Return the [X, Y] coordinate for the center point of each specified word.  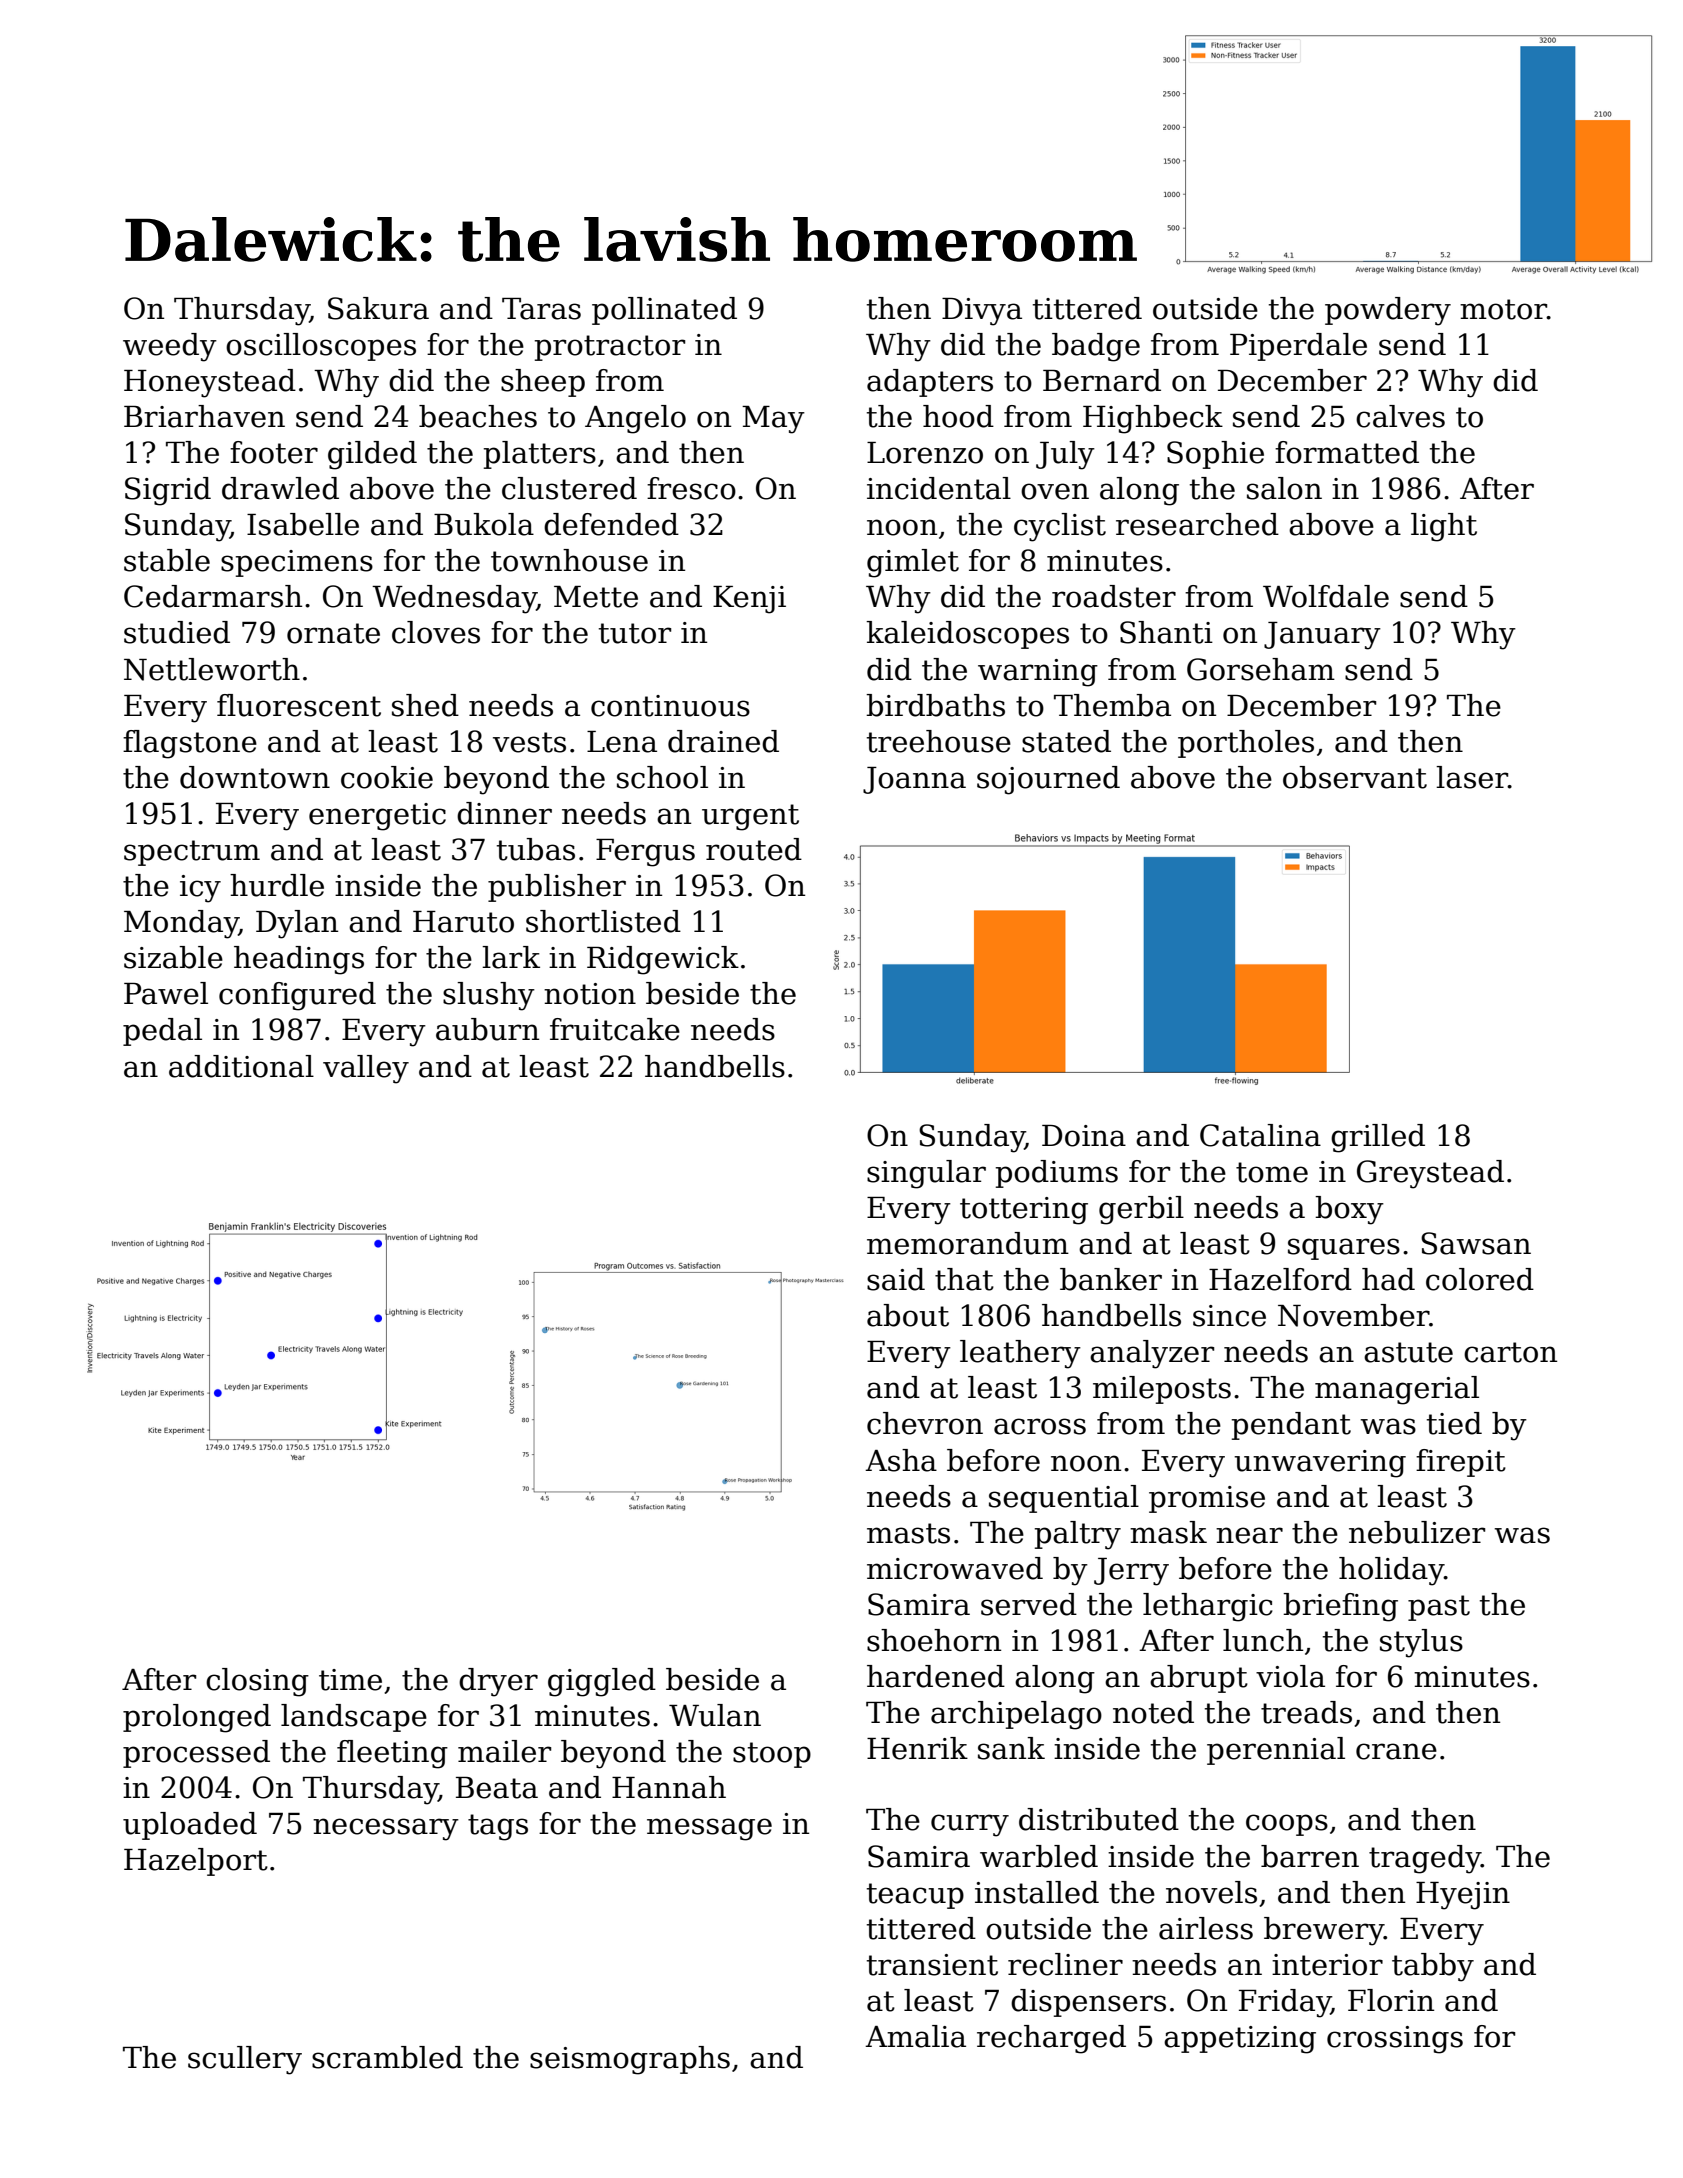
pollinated [664, 311]
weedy [170, 347]
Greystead [1430, 1174]
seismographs [630, 2060]
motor [1503, 309]
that [964, 1279]
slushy [489, 996]
